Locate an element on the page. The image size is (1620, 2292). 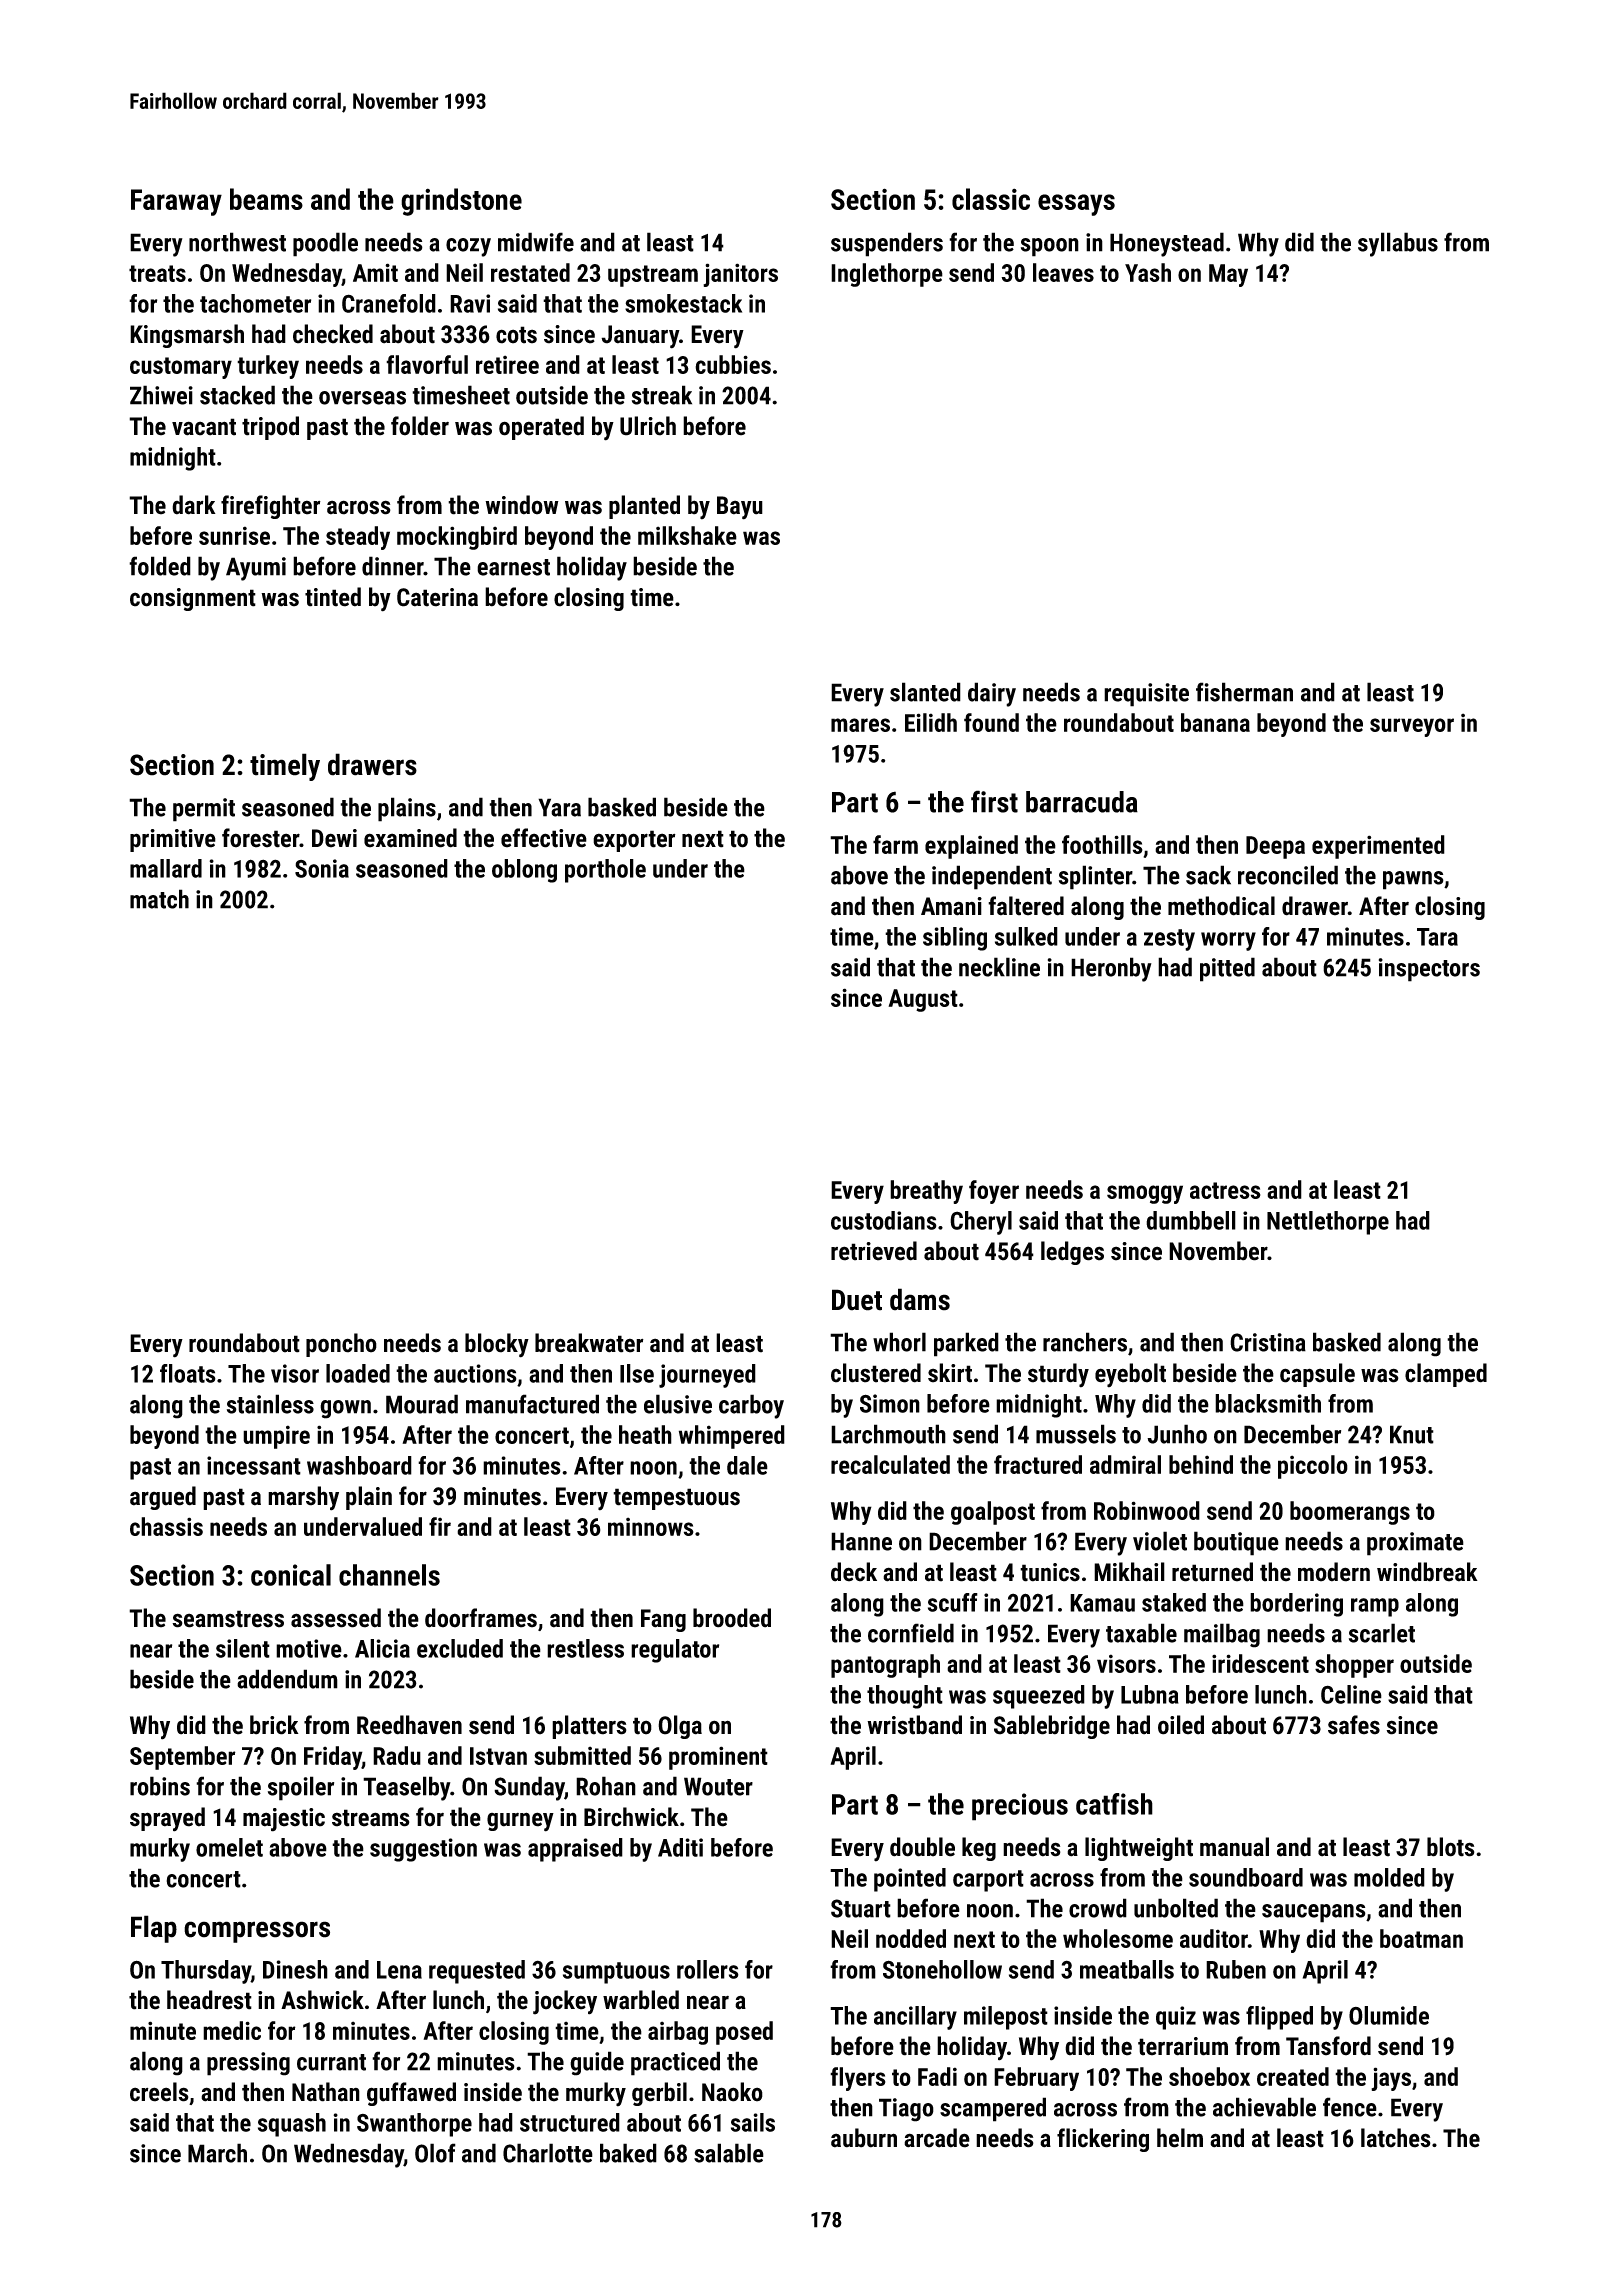
actress is located at coordinates (1225, 1190).
